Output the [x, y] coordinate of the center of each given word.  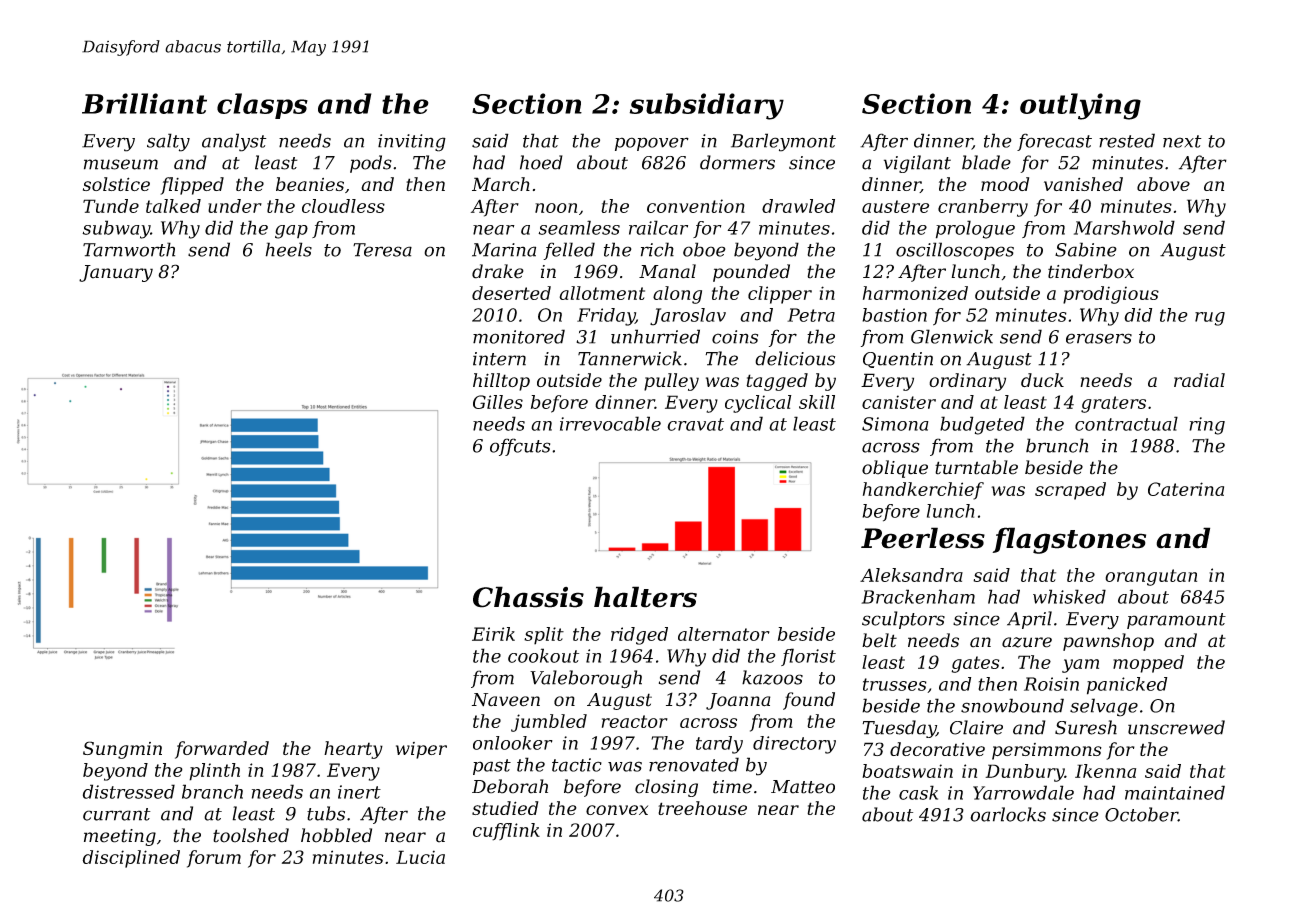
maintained [1175, 792]
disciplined [131, 859]
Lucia [420, 857]
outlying [1080, 106]
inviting [412, 143]
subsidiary [706, 106]
